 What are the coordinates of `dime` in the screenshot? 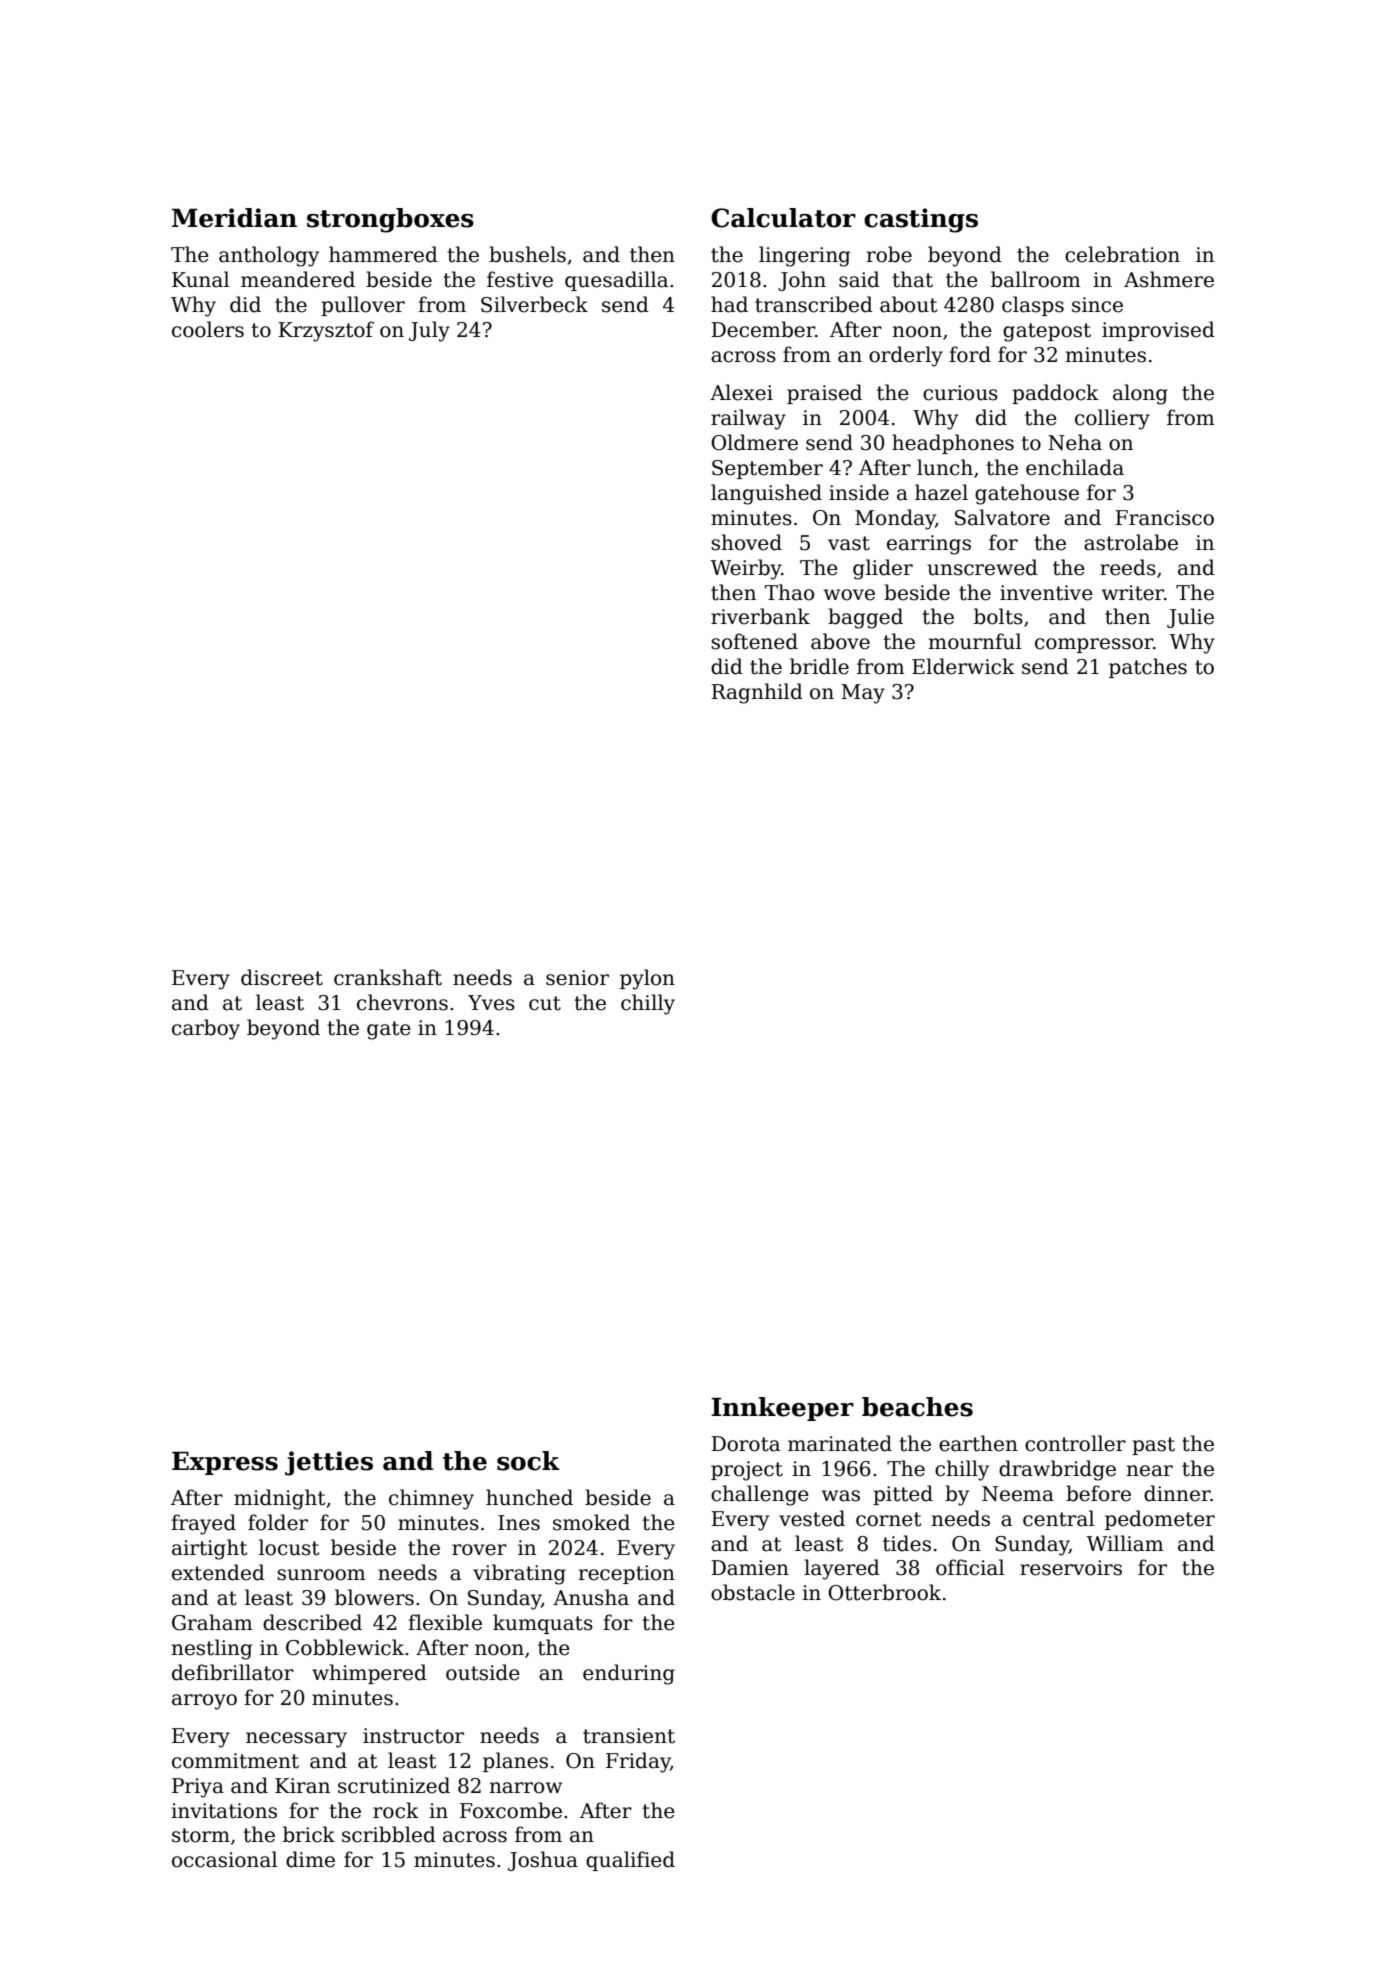 It's located at (310, 1859).
